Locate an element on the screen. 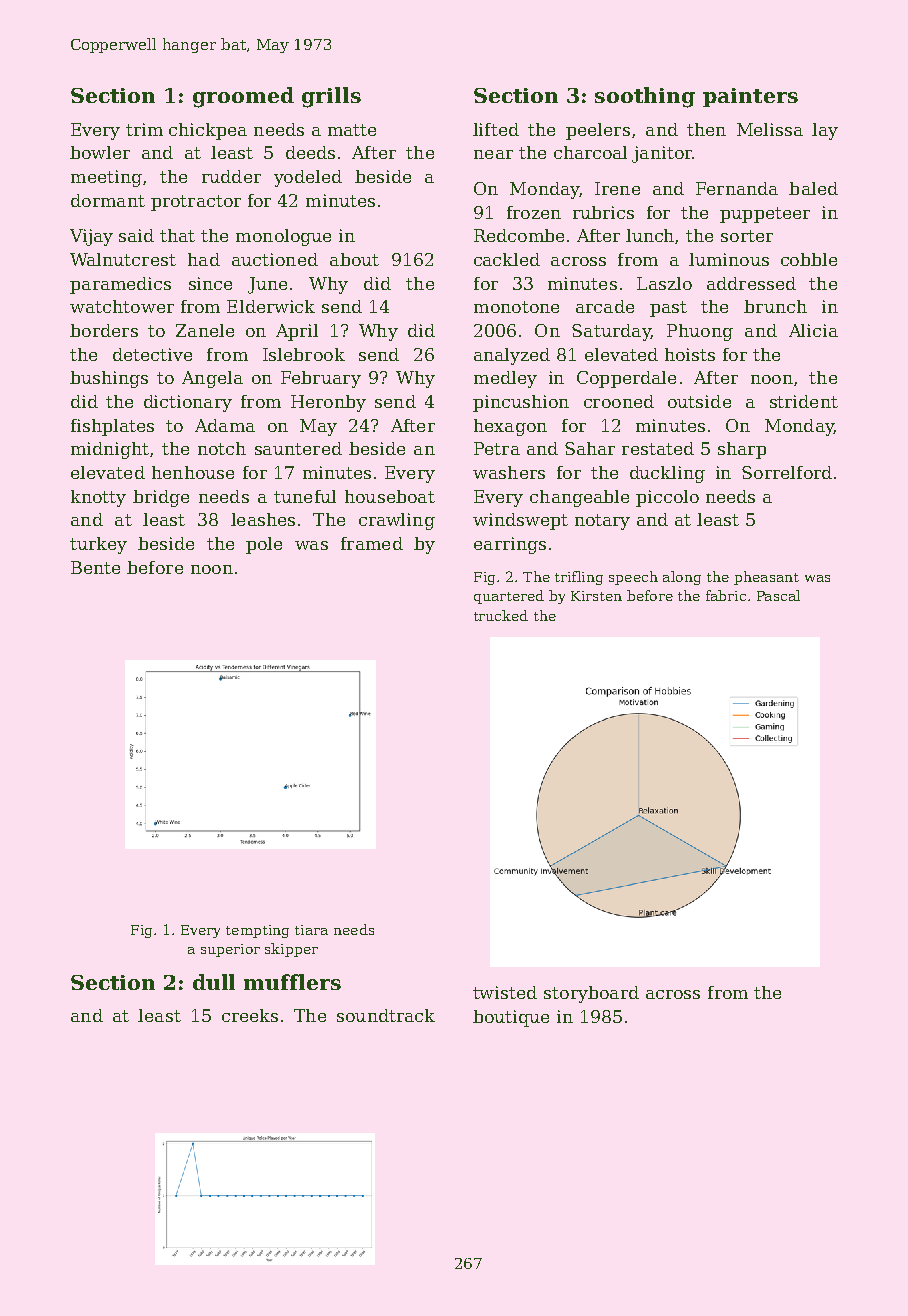 This screenshot has width=908, height=1316. trim is located at coordinates (144, 129).
